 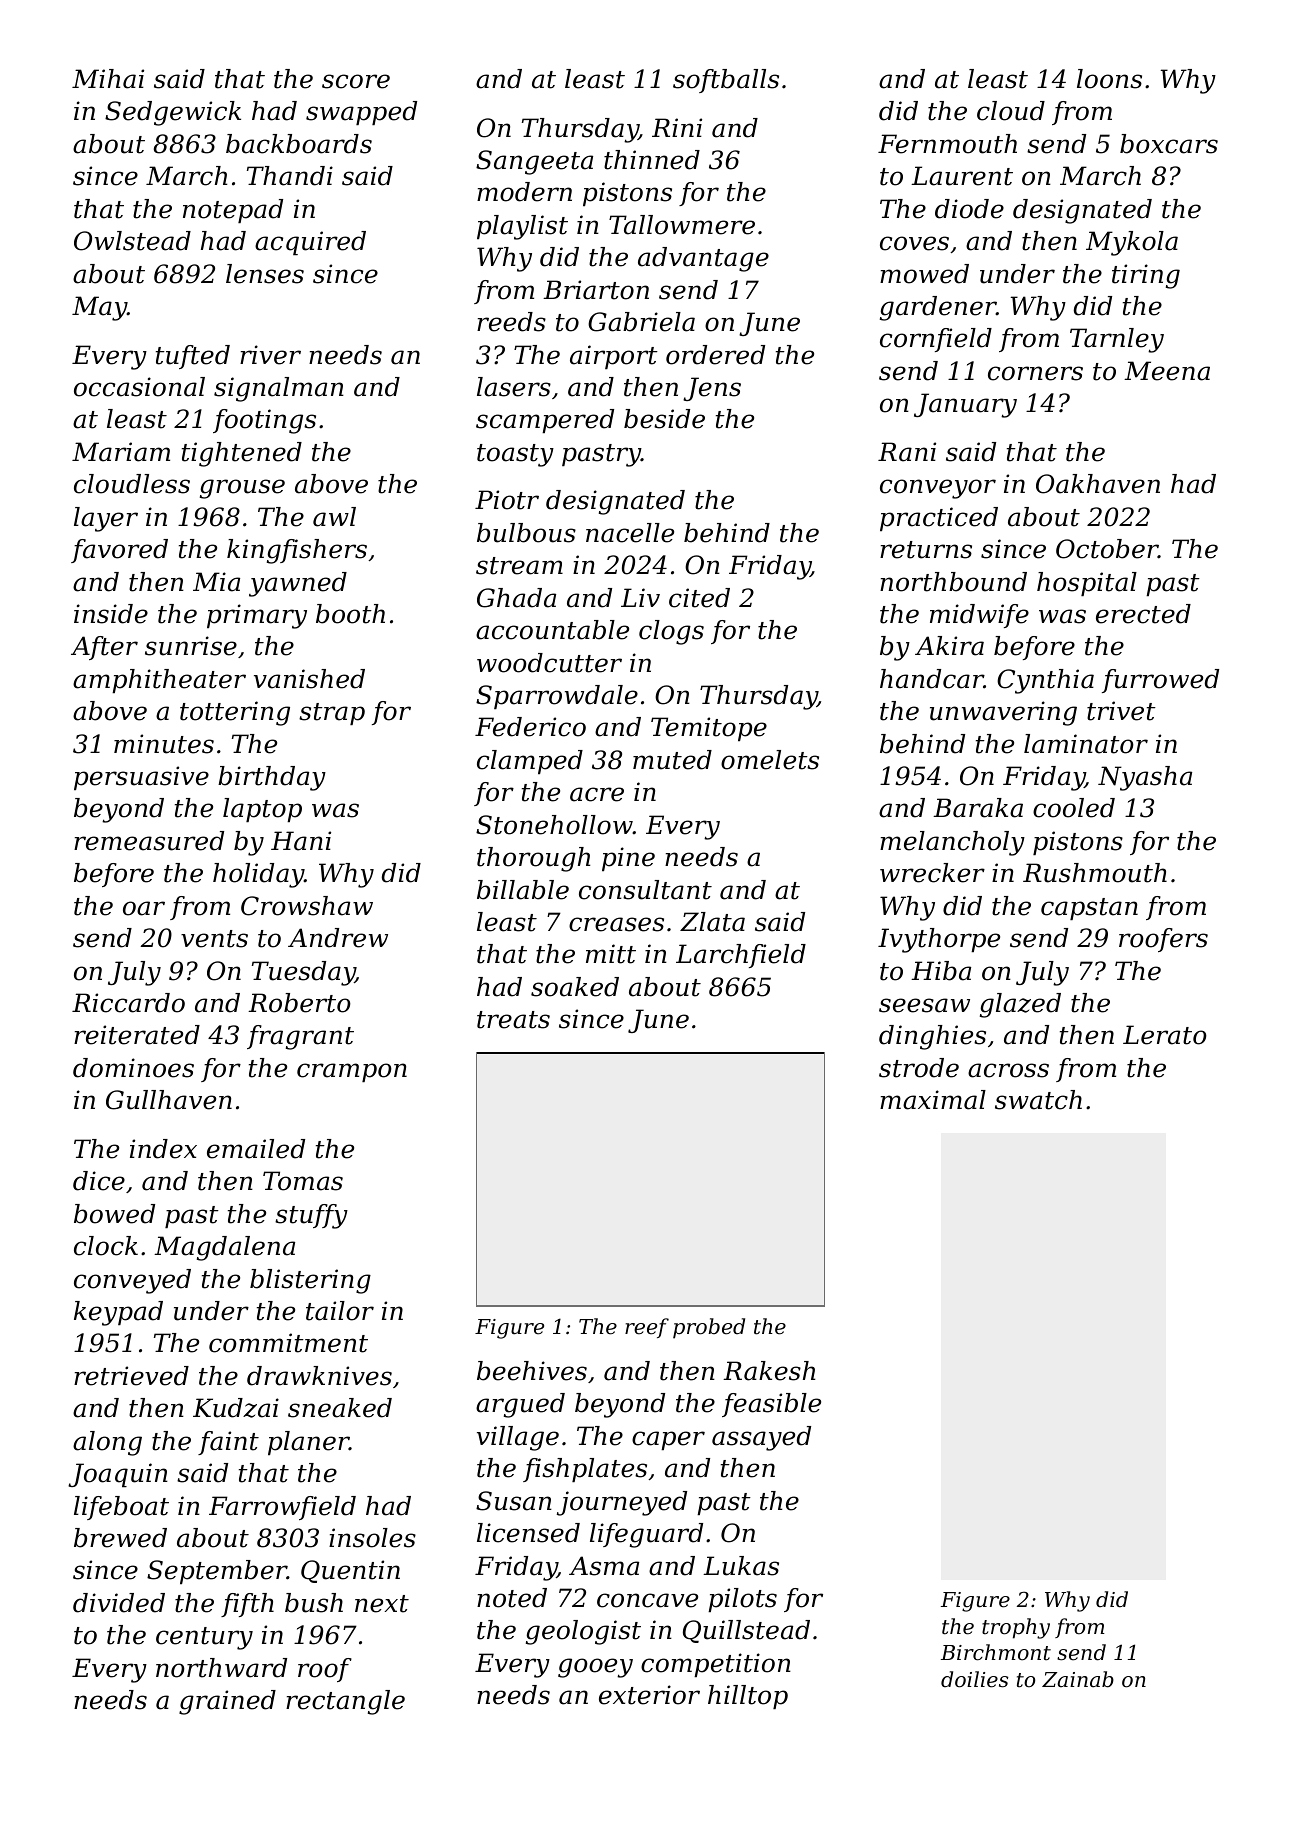 What do you see at coordinates (224, 1248) in the screenshot?
I see `Magdalena` at bounding box center [224, 1248].
